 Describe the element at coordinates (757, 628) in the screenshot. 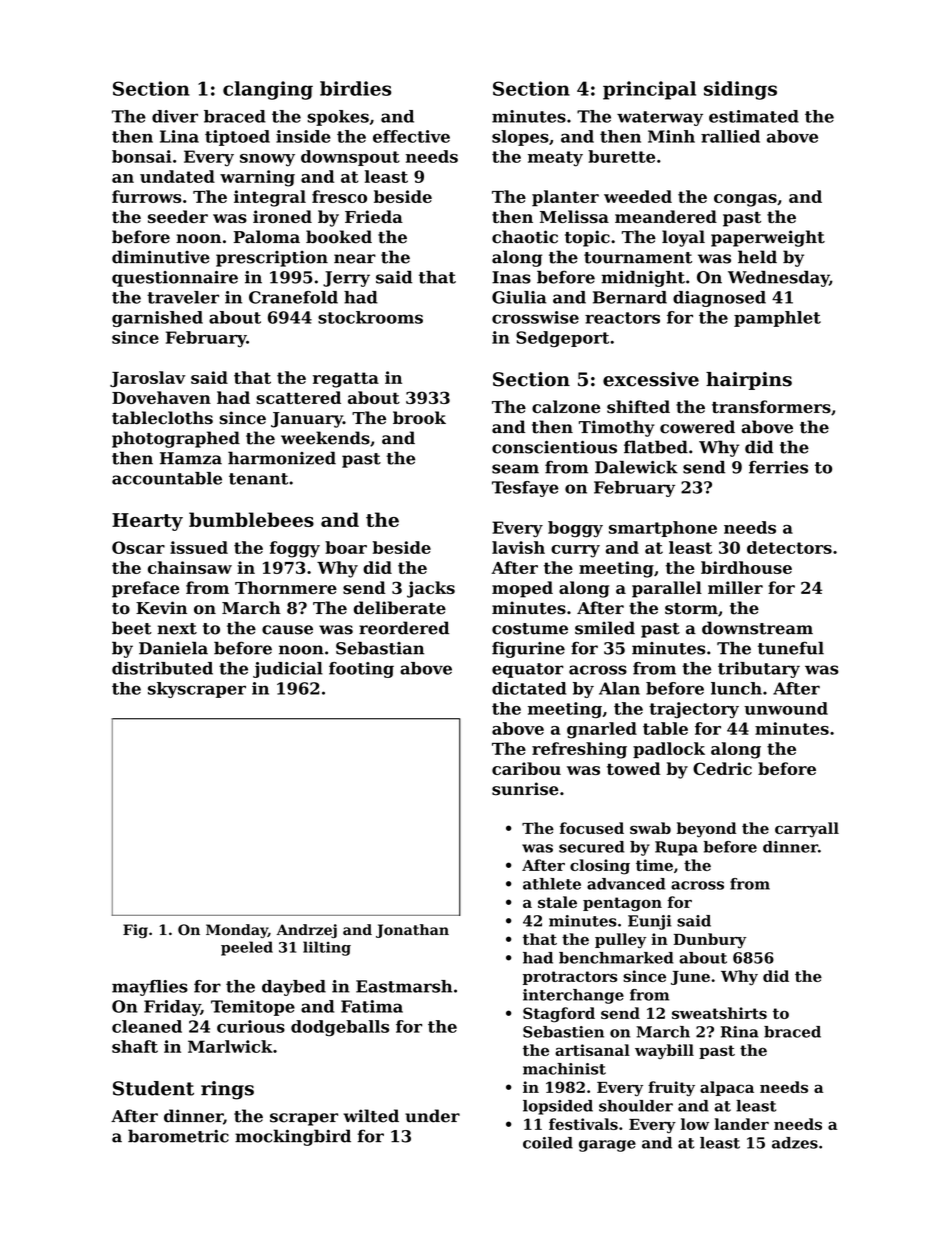

I see `downstream` at that location.
